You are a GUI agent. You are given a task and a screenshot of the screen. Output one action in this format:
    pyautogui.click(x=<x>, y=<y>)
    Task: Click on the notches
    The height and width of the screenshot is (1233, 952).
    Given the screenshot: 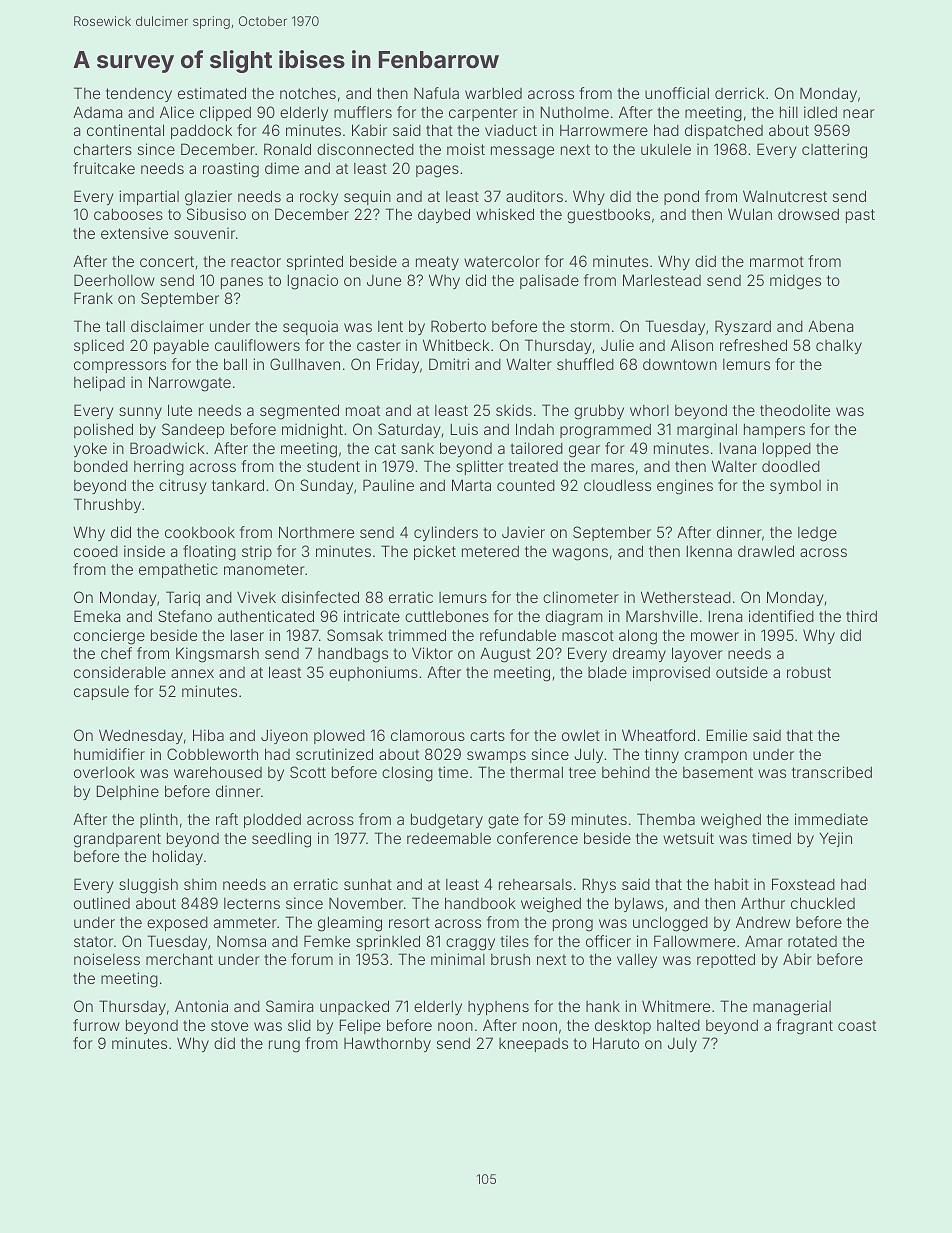 What is the action you would take?
    pyautogui.click(x=308, y=93)
